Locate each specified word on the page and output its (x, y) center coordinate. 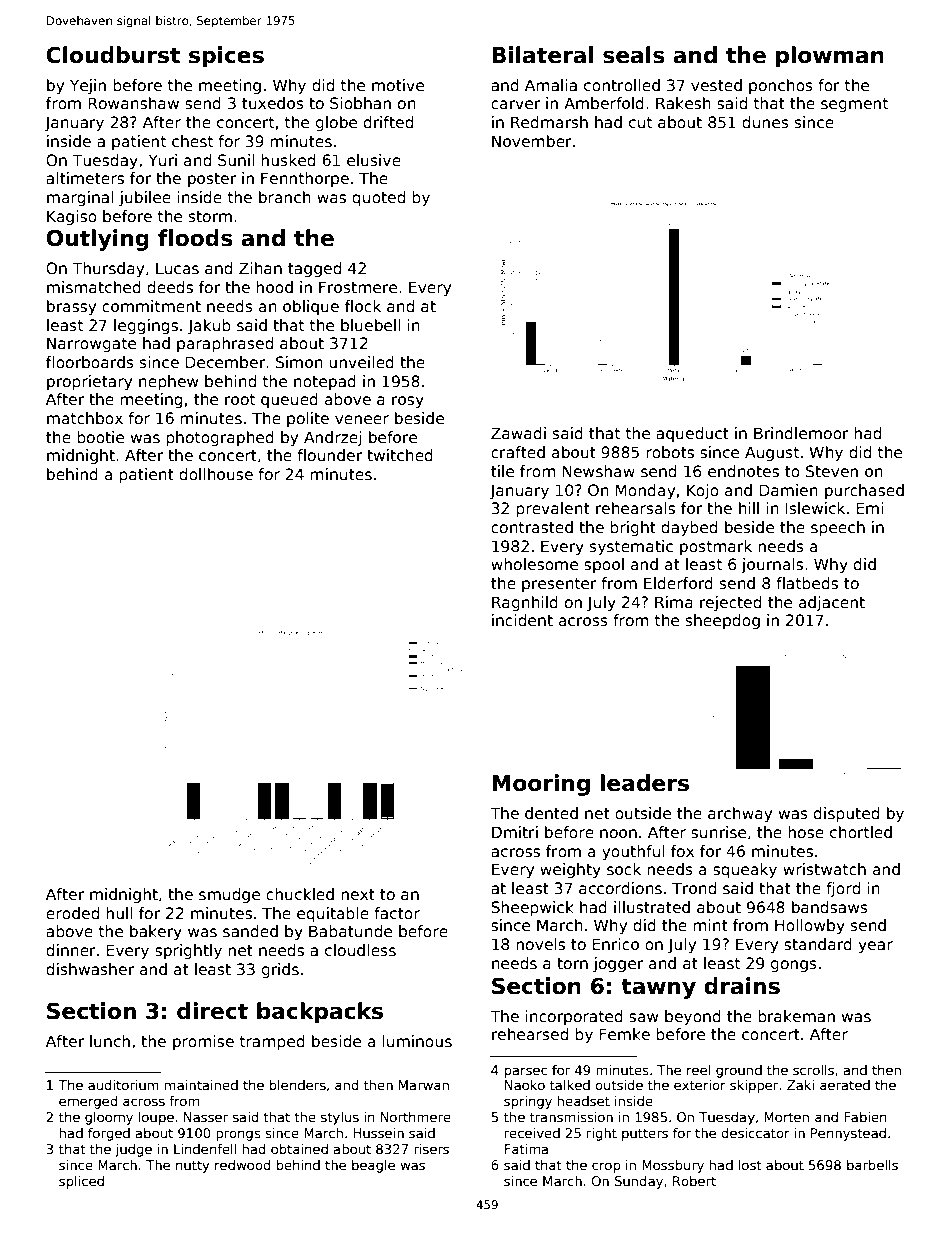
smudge (229, 895)
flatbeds (807, 583)
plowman (830, 57)
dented (551, 813)
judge (133, 1150)
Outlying (97, 240)
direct (212, 1011)
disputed (846, 814)
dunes (765, 122)
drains (742, 986)
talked (570, 1085)
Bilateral (542, 55)
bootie (100, 437)
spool (604, 565)
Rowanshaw (134, 103)
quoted (378, 198)
